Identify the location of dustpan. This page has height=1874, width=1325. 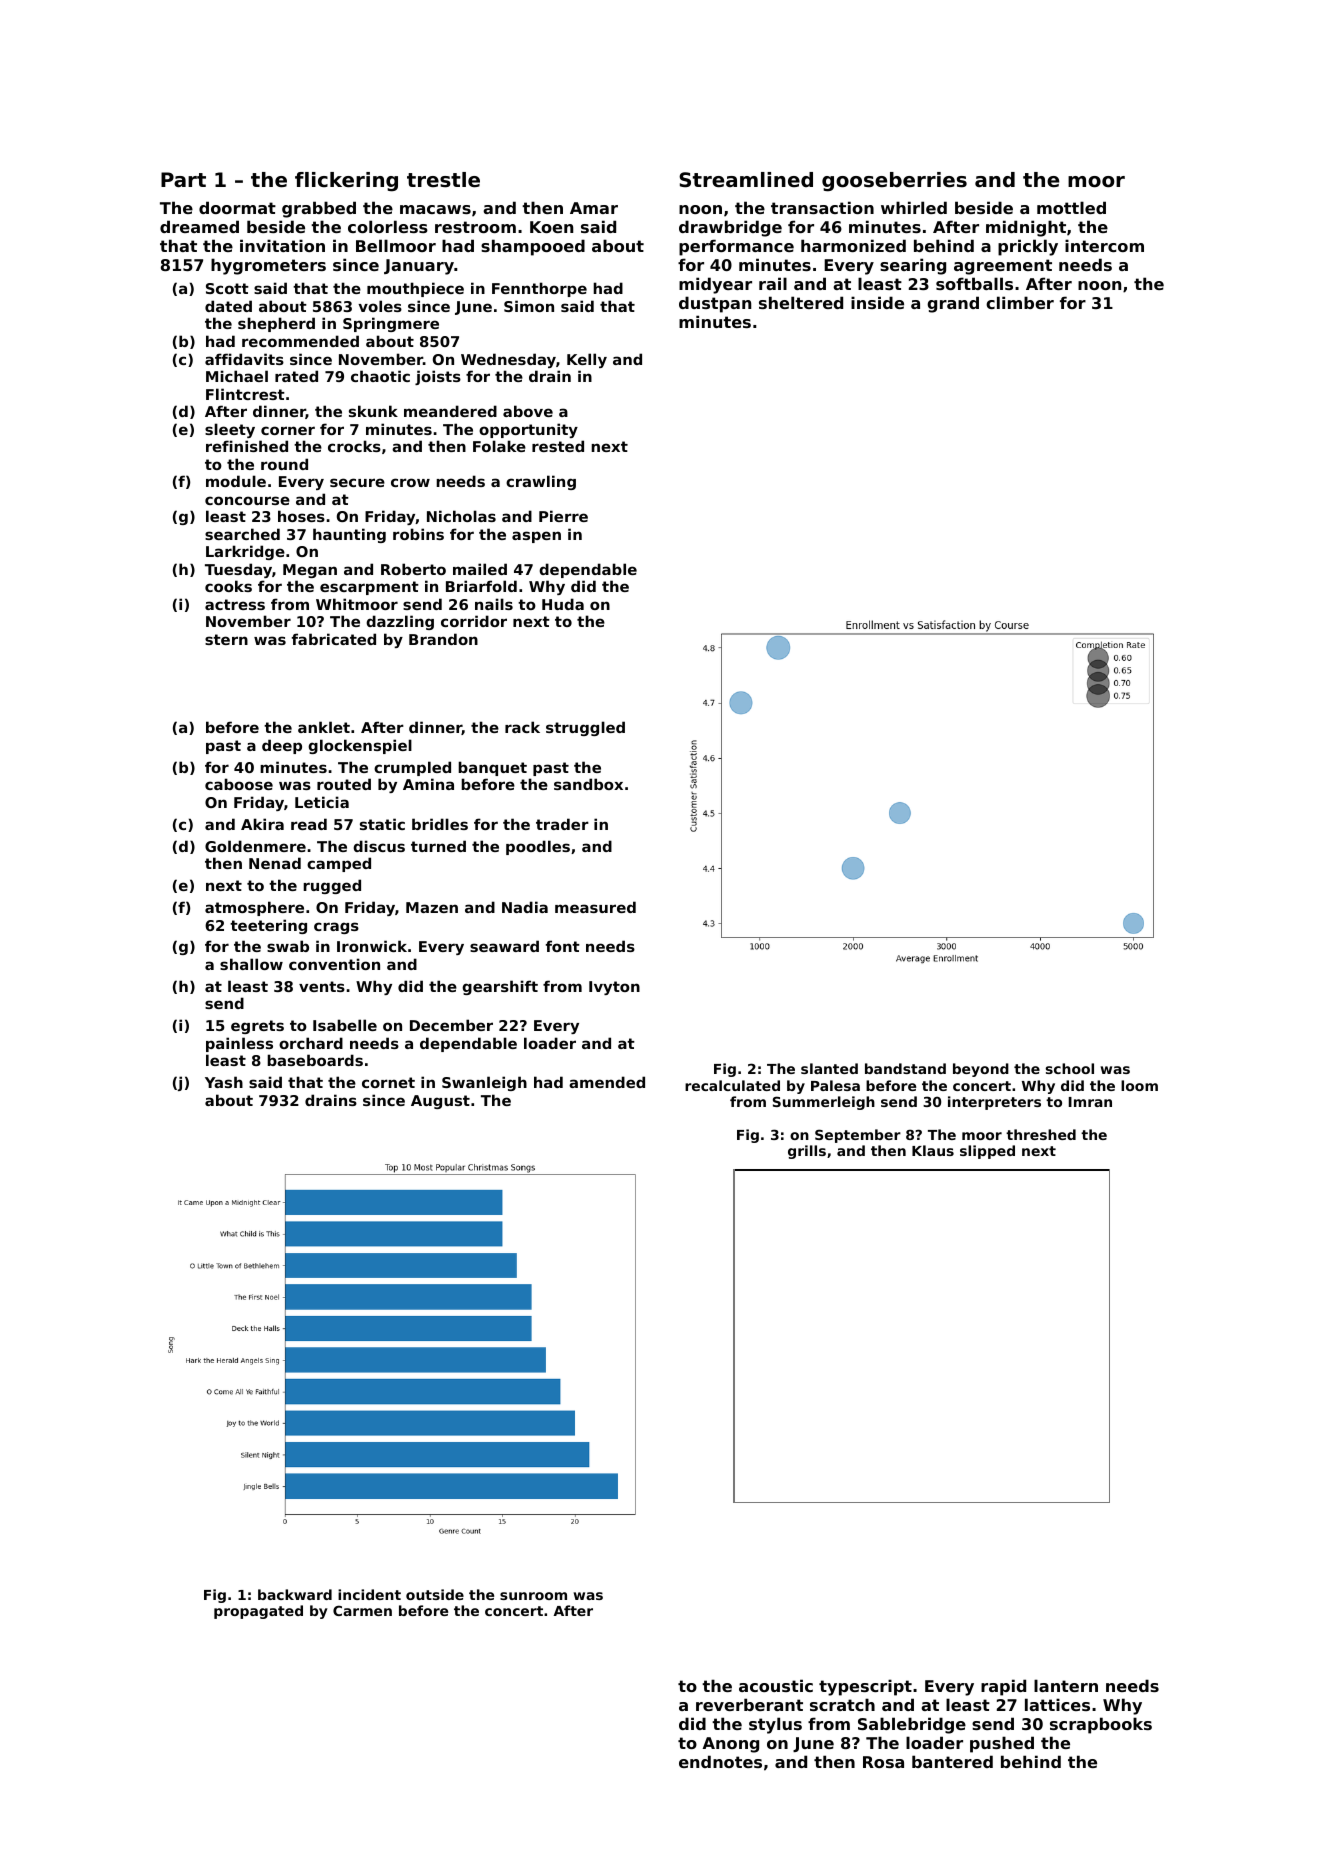
(715, 304).
